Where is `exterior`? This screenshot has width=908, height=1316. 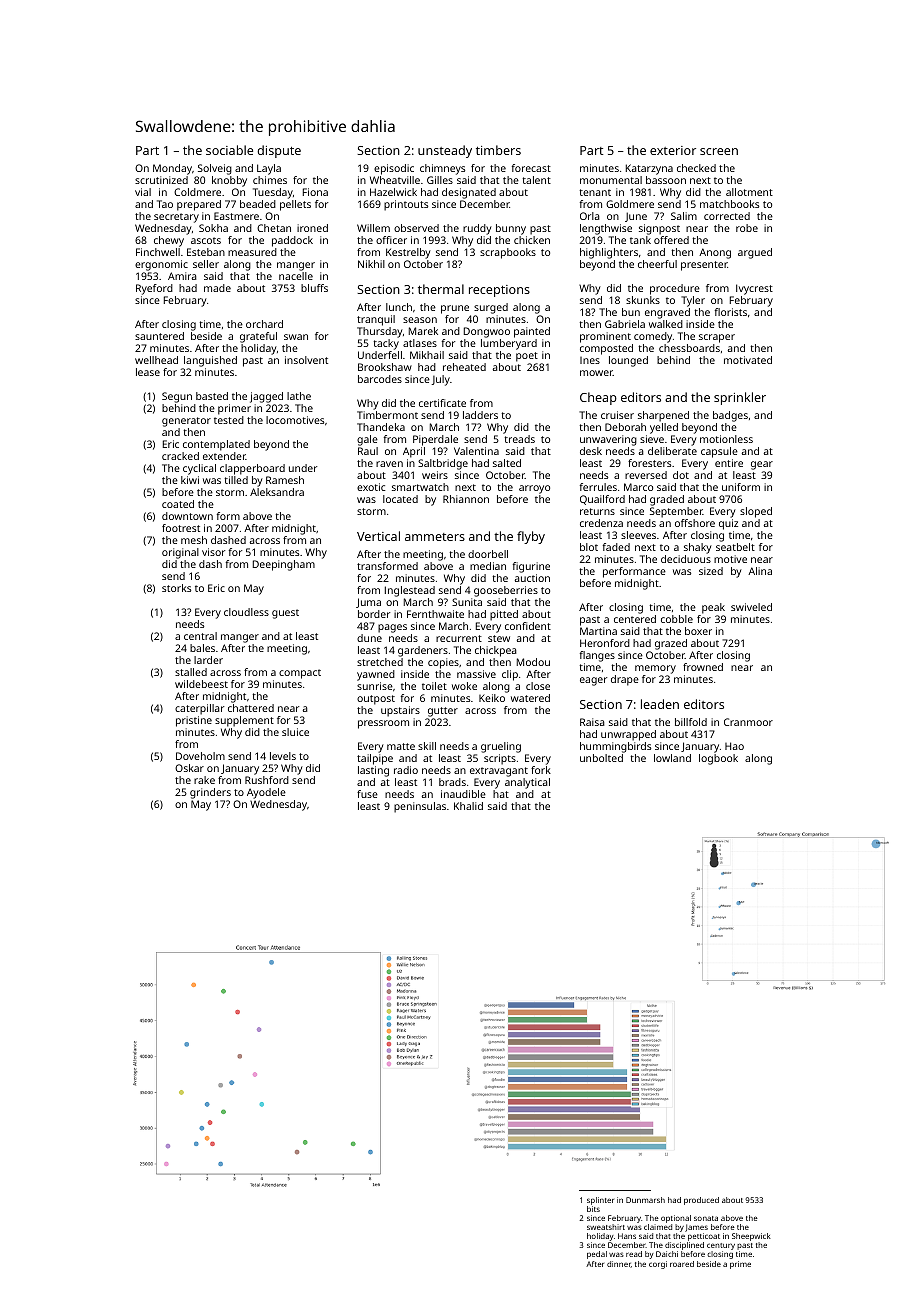
exterior is located at coordinates (673, 150).
